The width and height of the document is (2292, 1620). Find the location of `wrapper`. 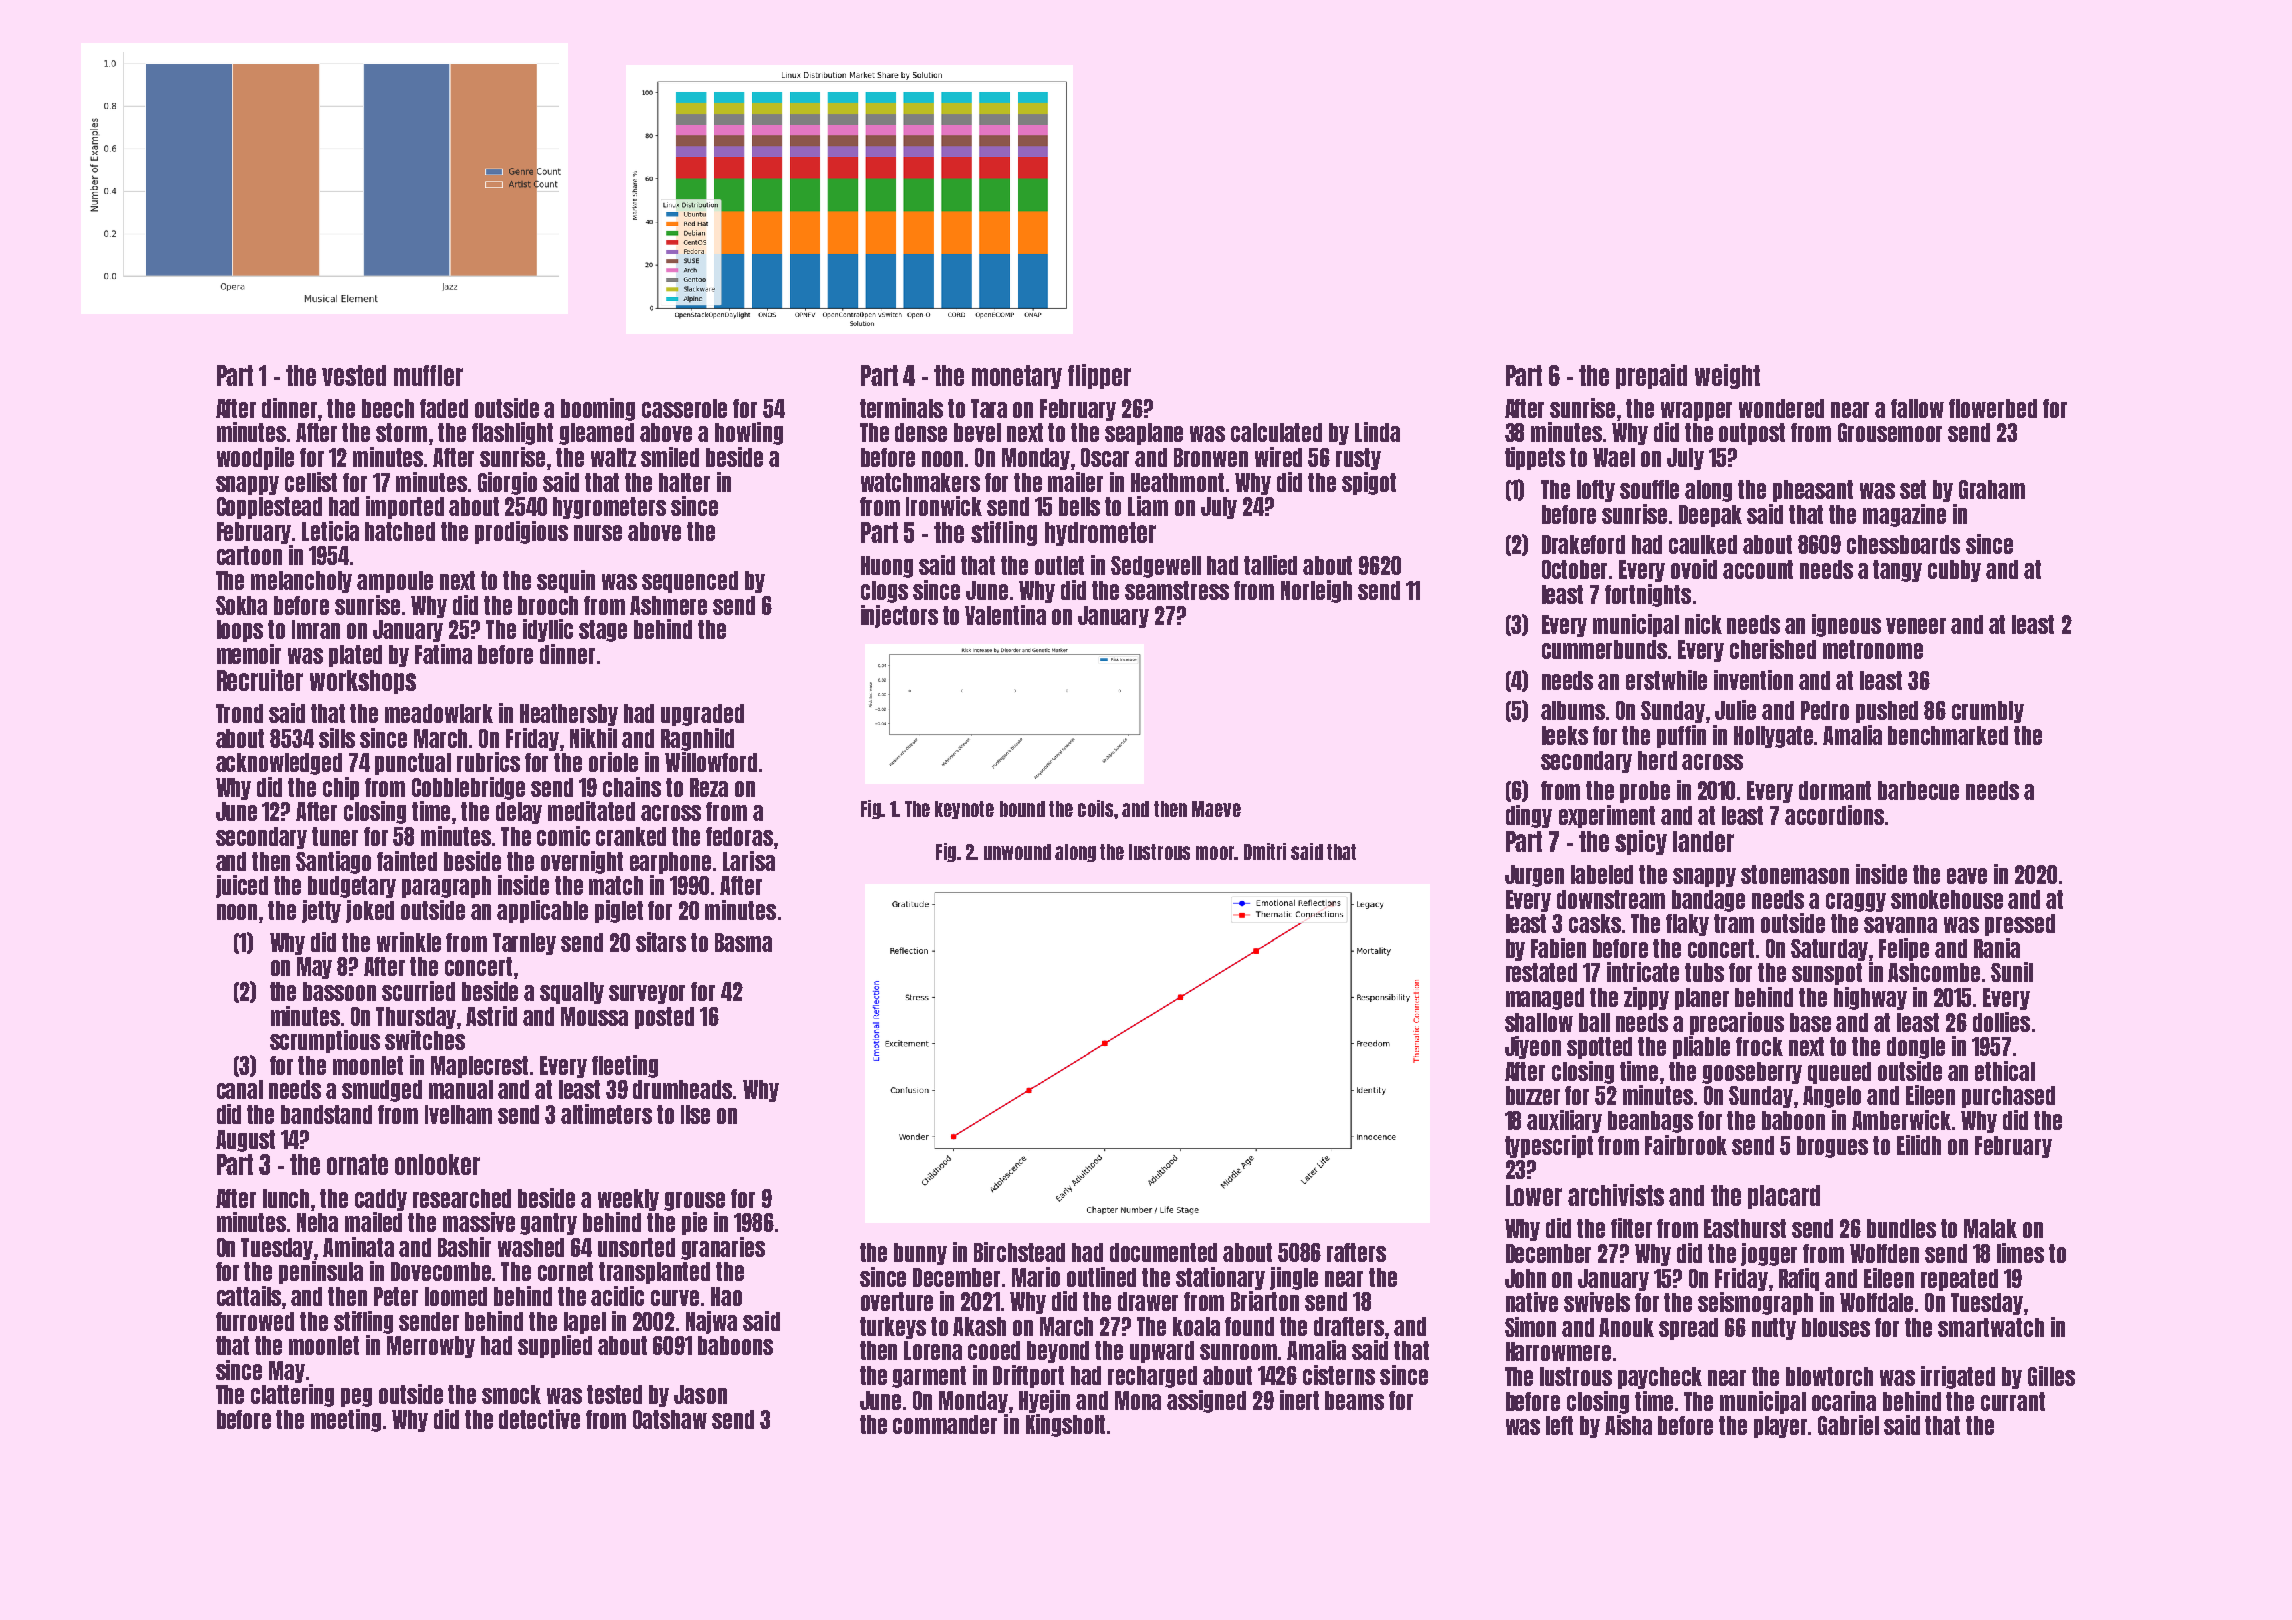

wrapper is located at coordinates (1696, 411).
